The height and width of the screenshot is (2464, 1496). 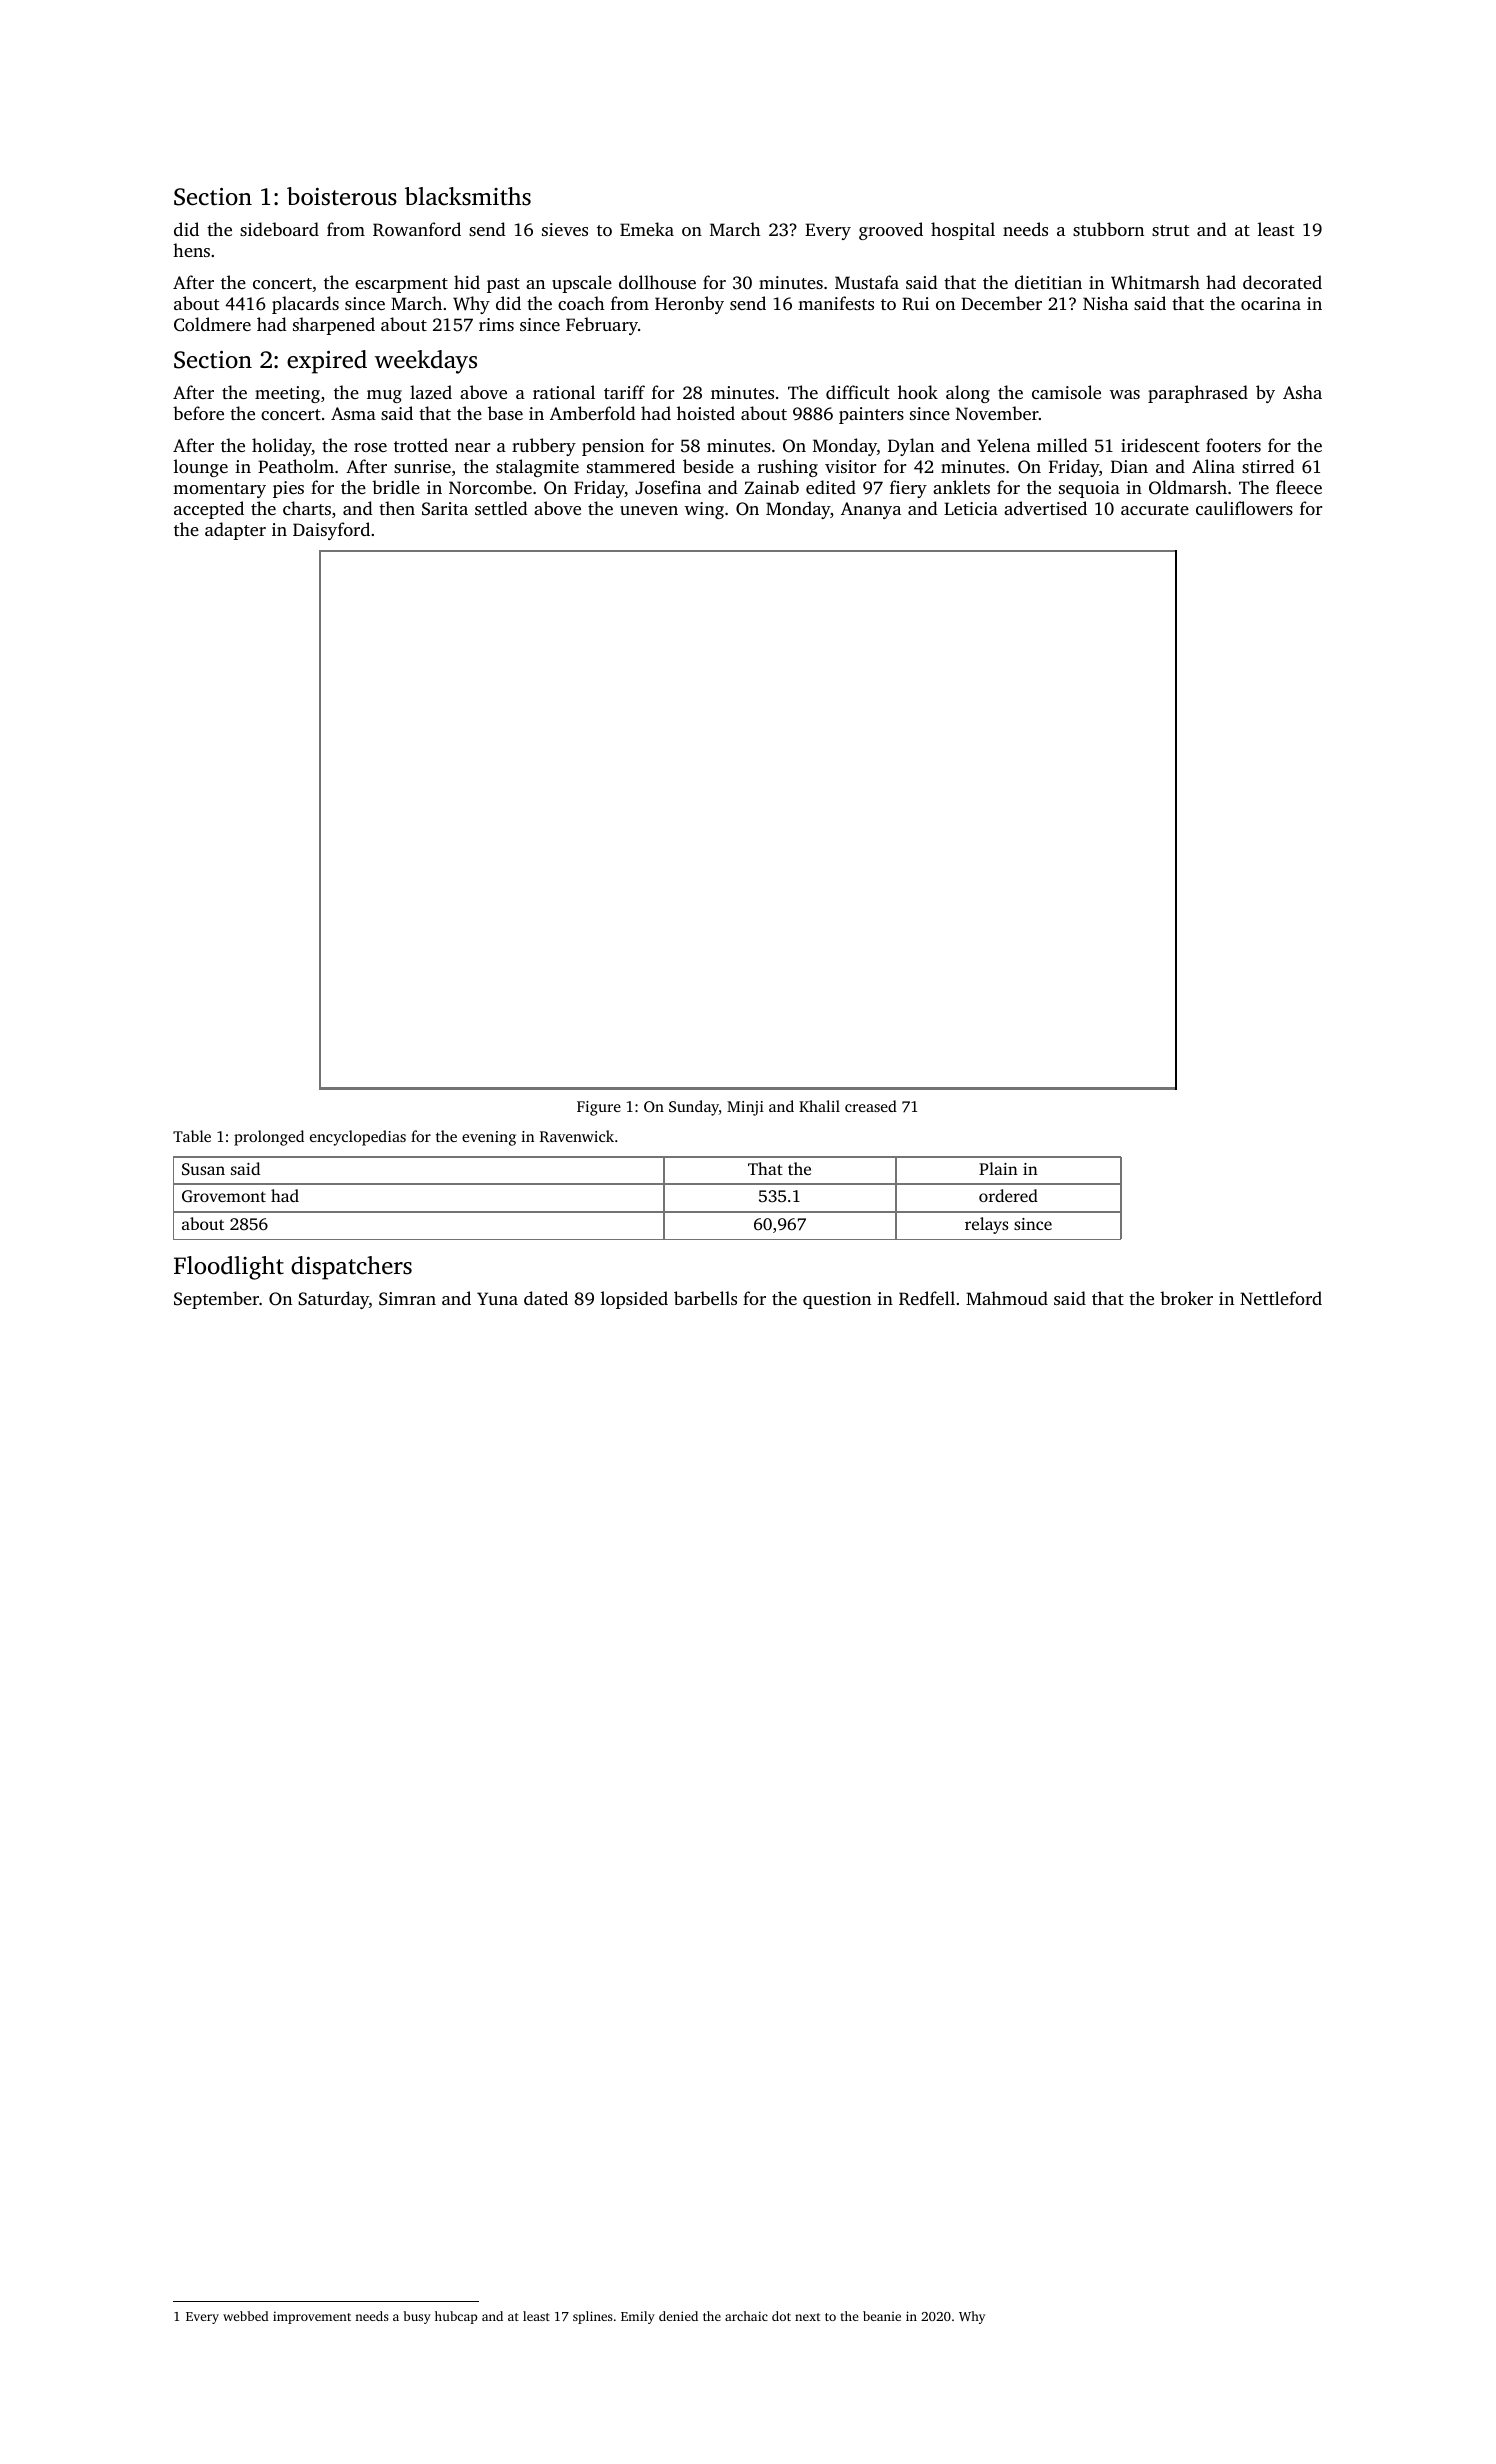 I want to click on improvement, so click(x=312, y=2317).
